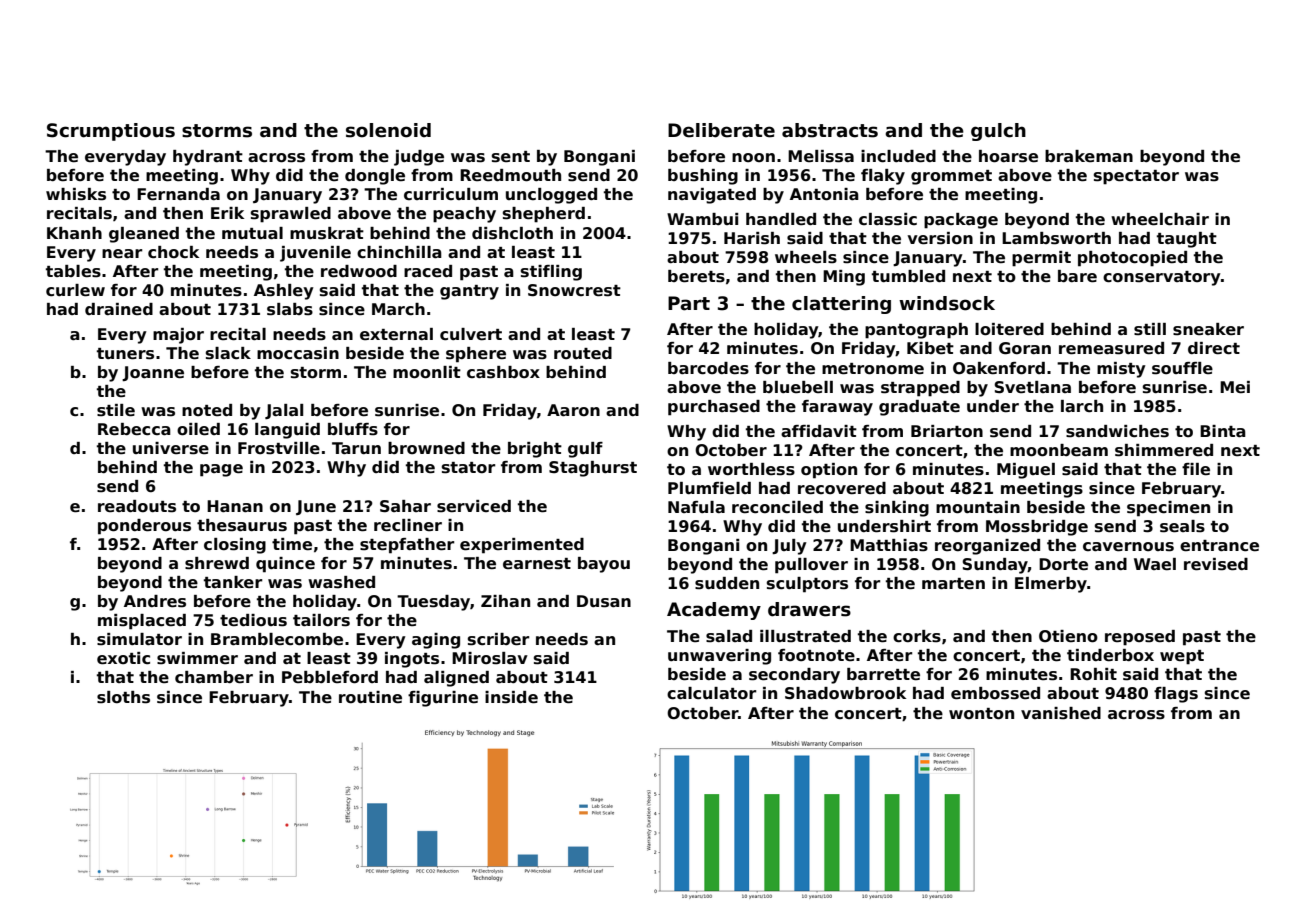 The height and width of the document is (924, 1308). I want to click on culvert, so click(471, 334).
